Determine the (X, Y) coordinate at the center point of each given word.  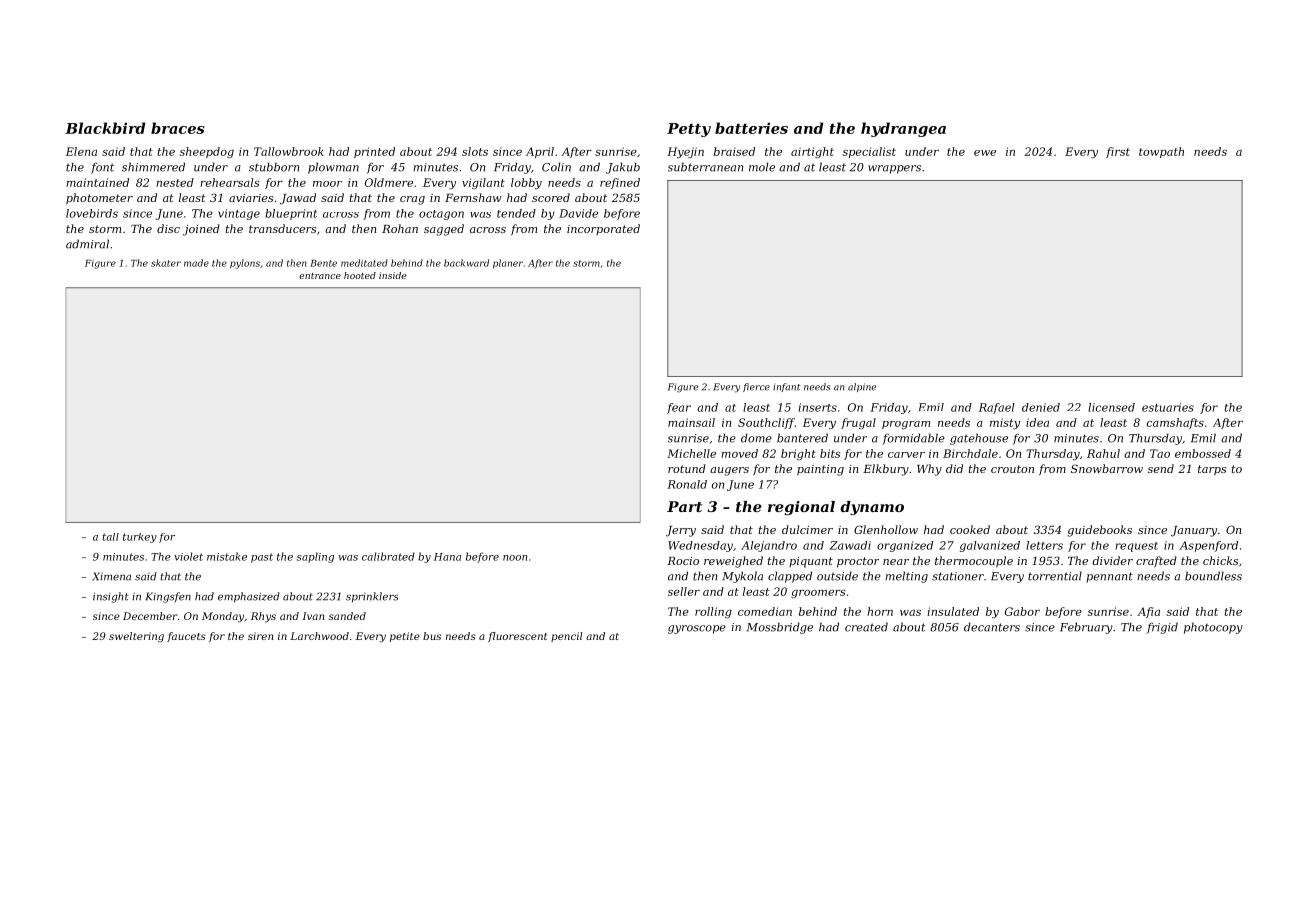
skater (166, 263)
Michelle (691, 453)
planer (508, 264)
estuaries (1168, 407)
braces (178, 128)
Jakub (623, 168)
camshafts (1175, 423)
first (1118, 152)
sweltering (136, 637)
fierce (756, 387)
